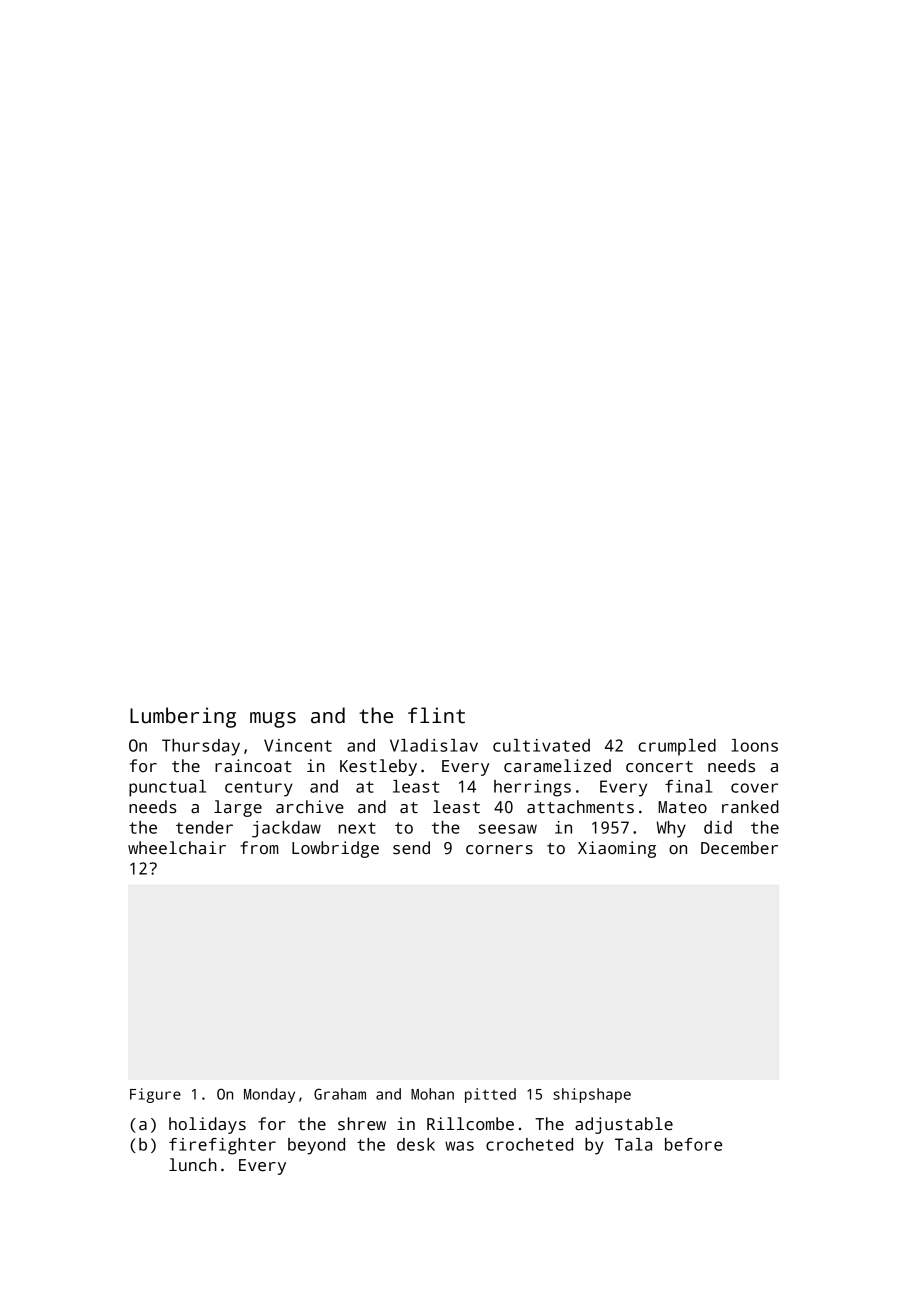 This image has height=1316, width=908. I want to click on shipshape, so click(592, 1095).
